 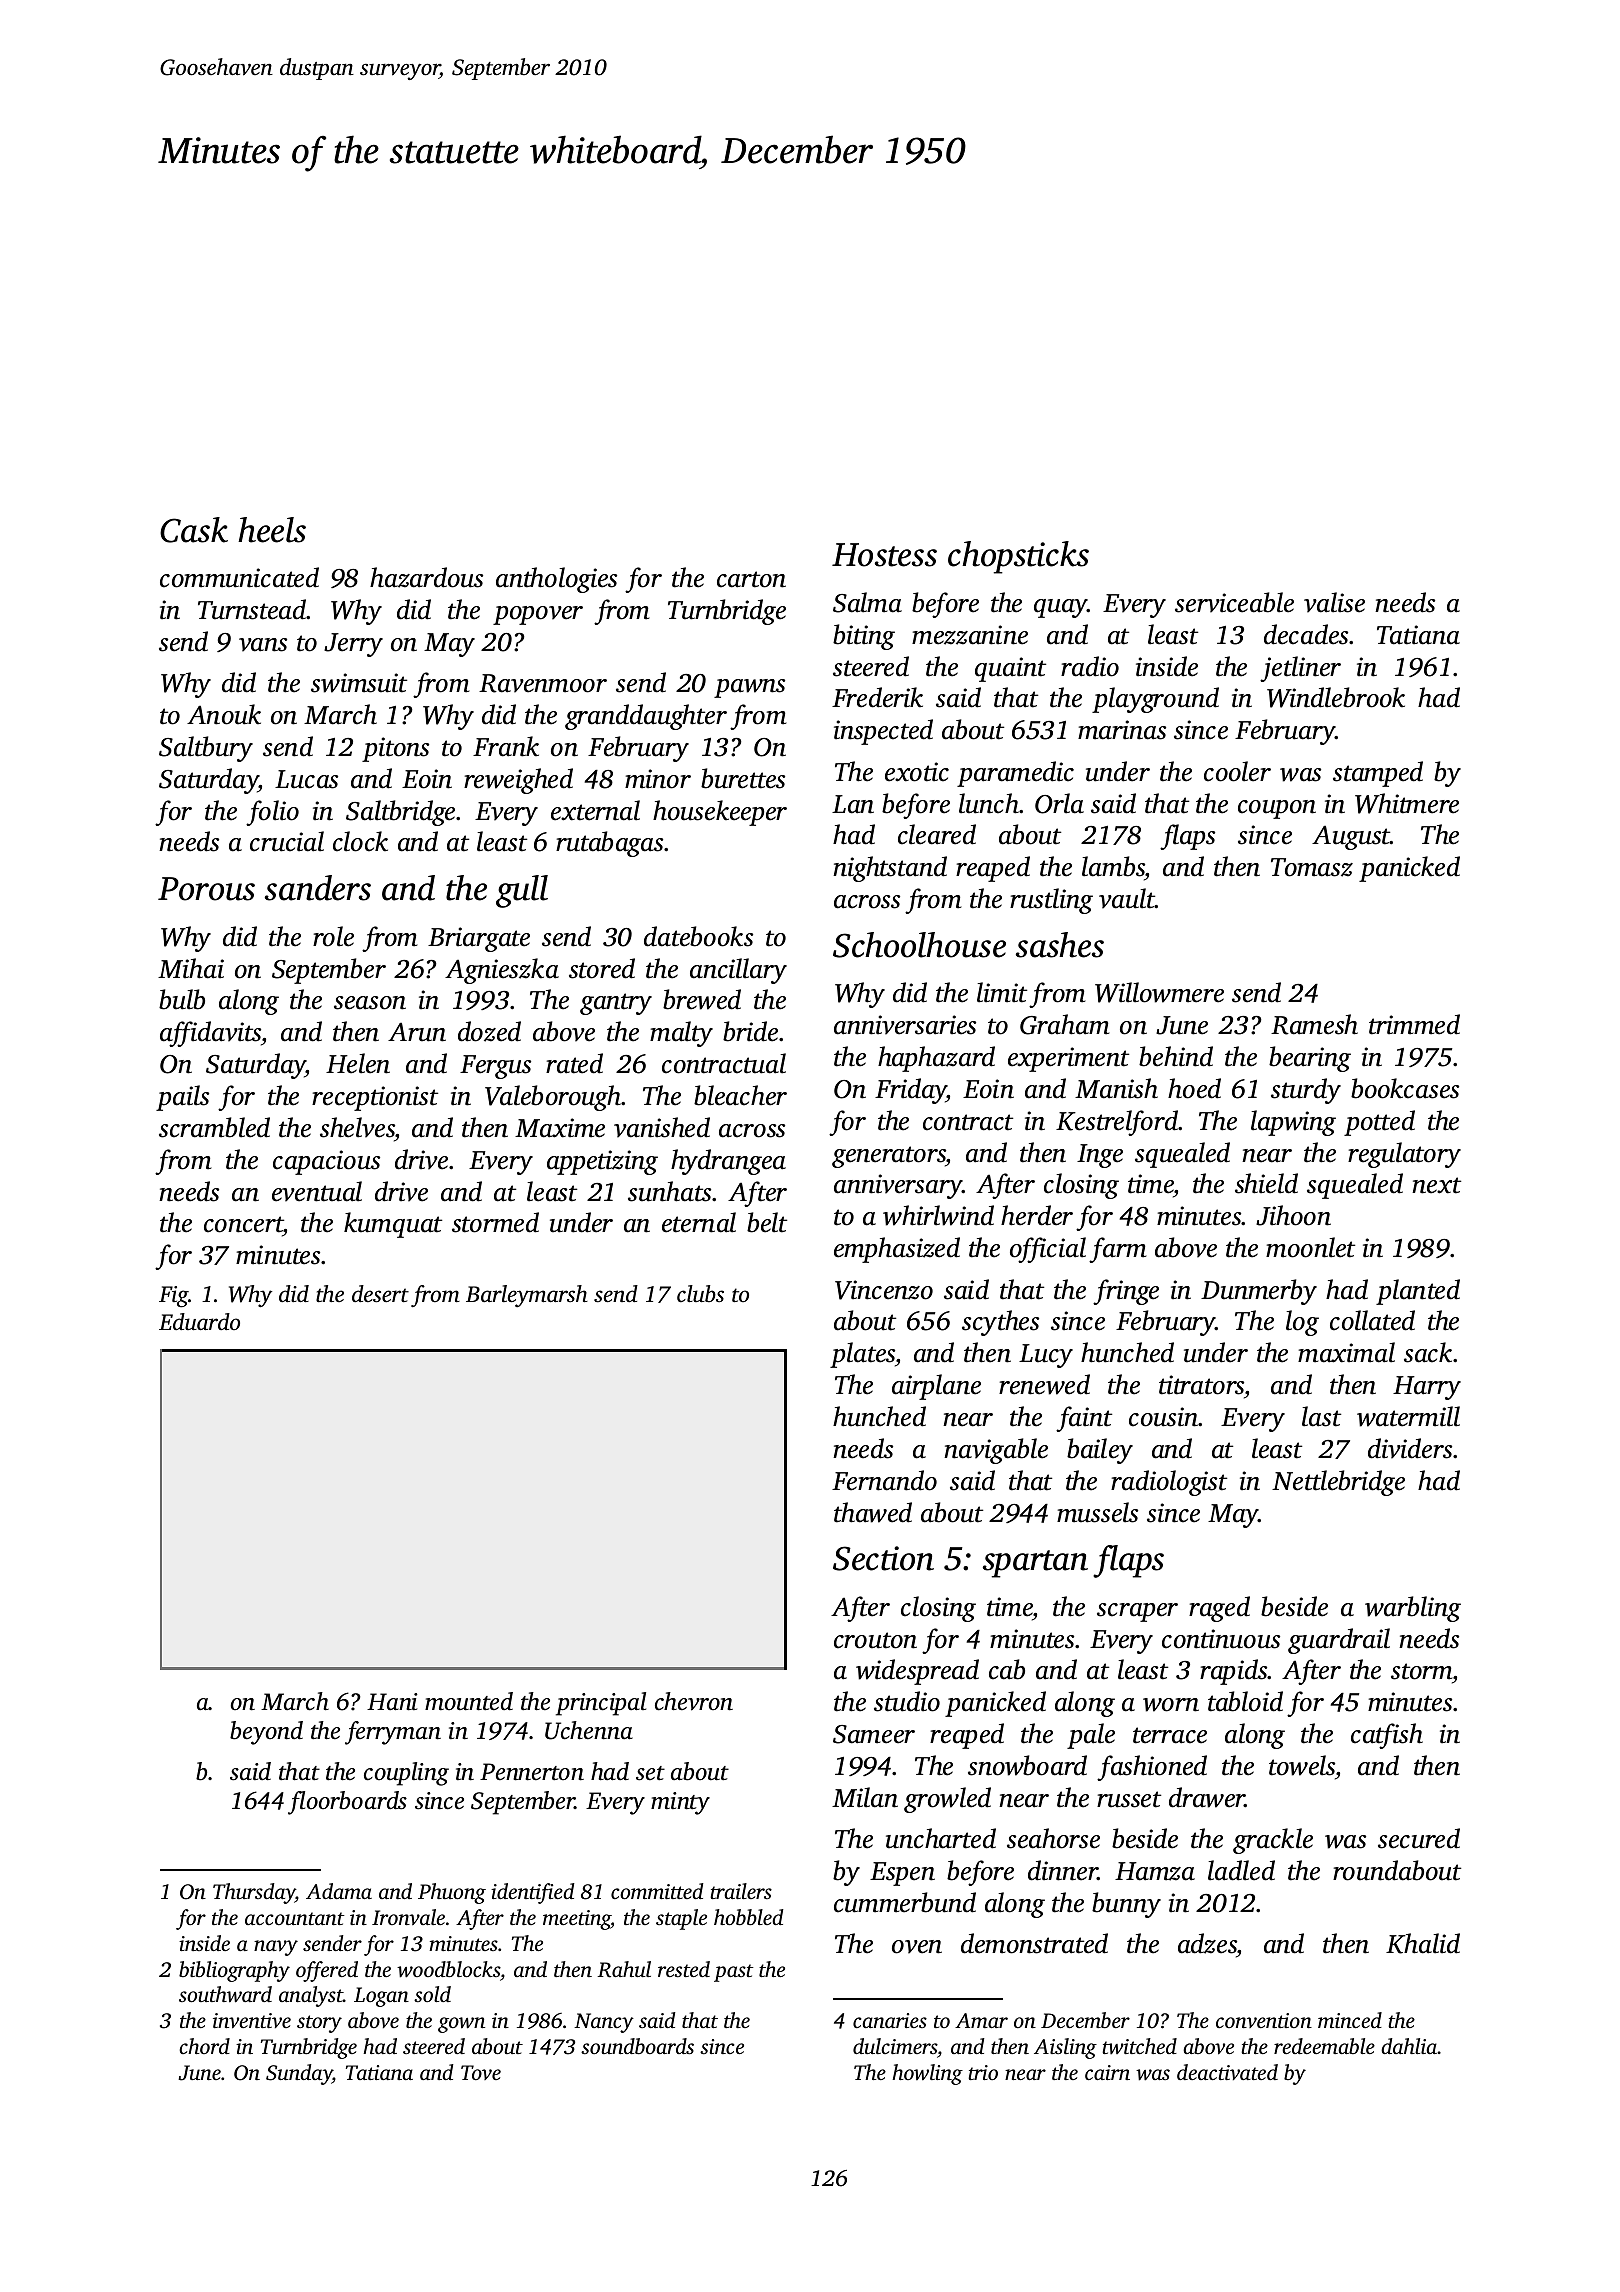 What do you see at coordinates (883, 732) in the document?
I see `inspected` at bounding box center [883, 732].
